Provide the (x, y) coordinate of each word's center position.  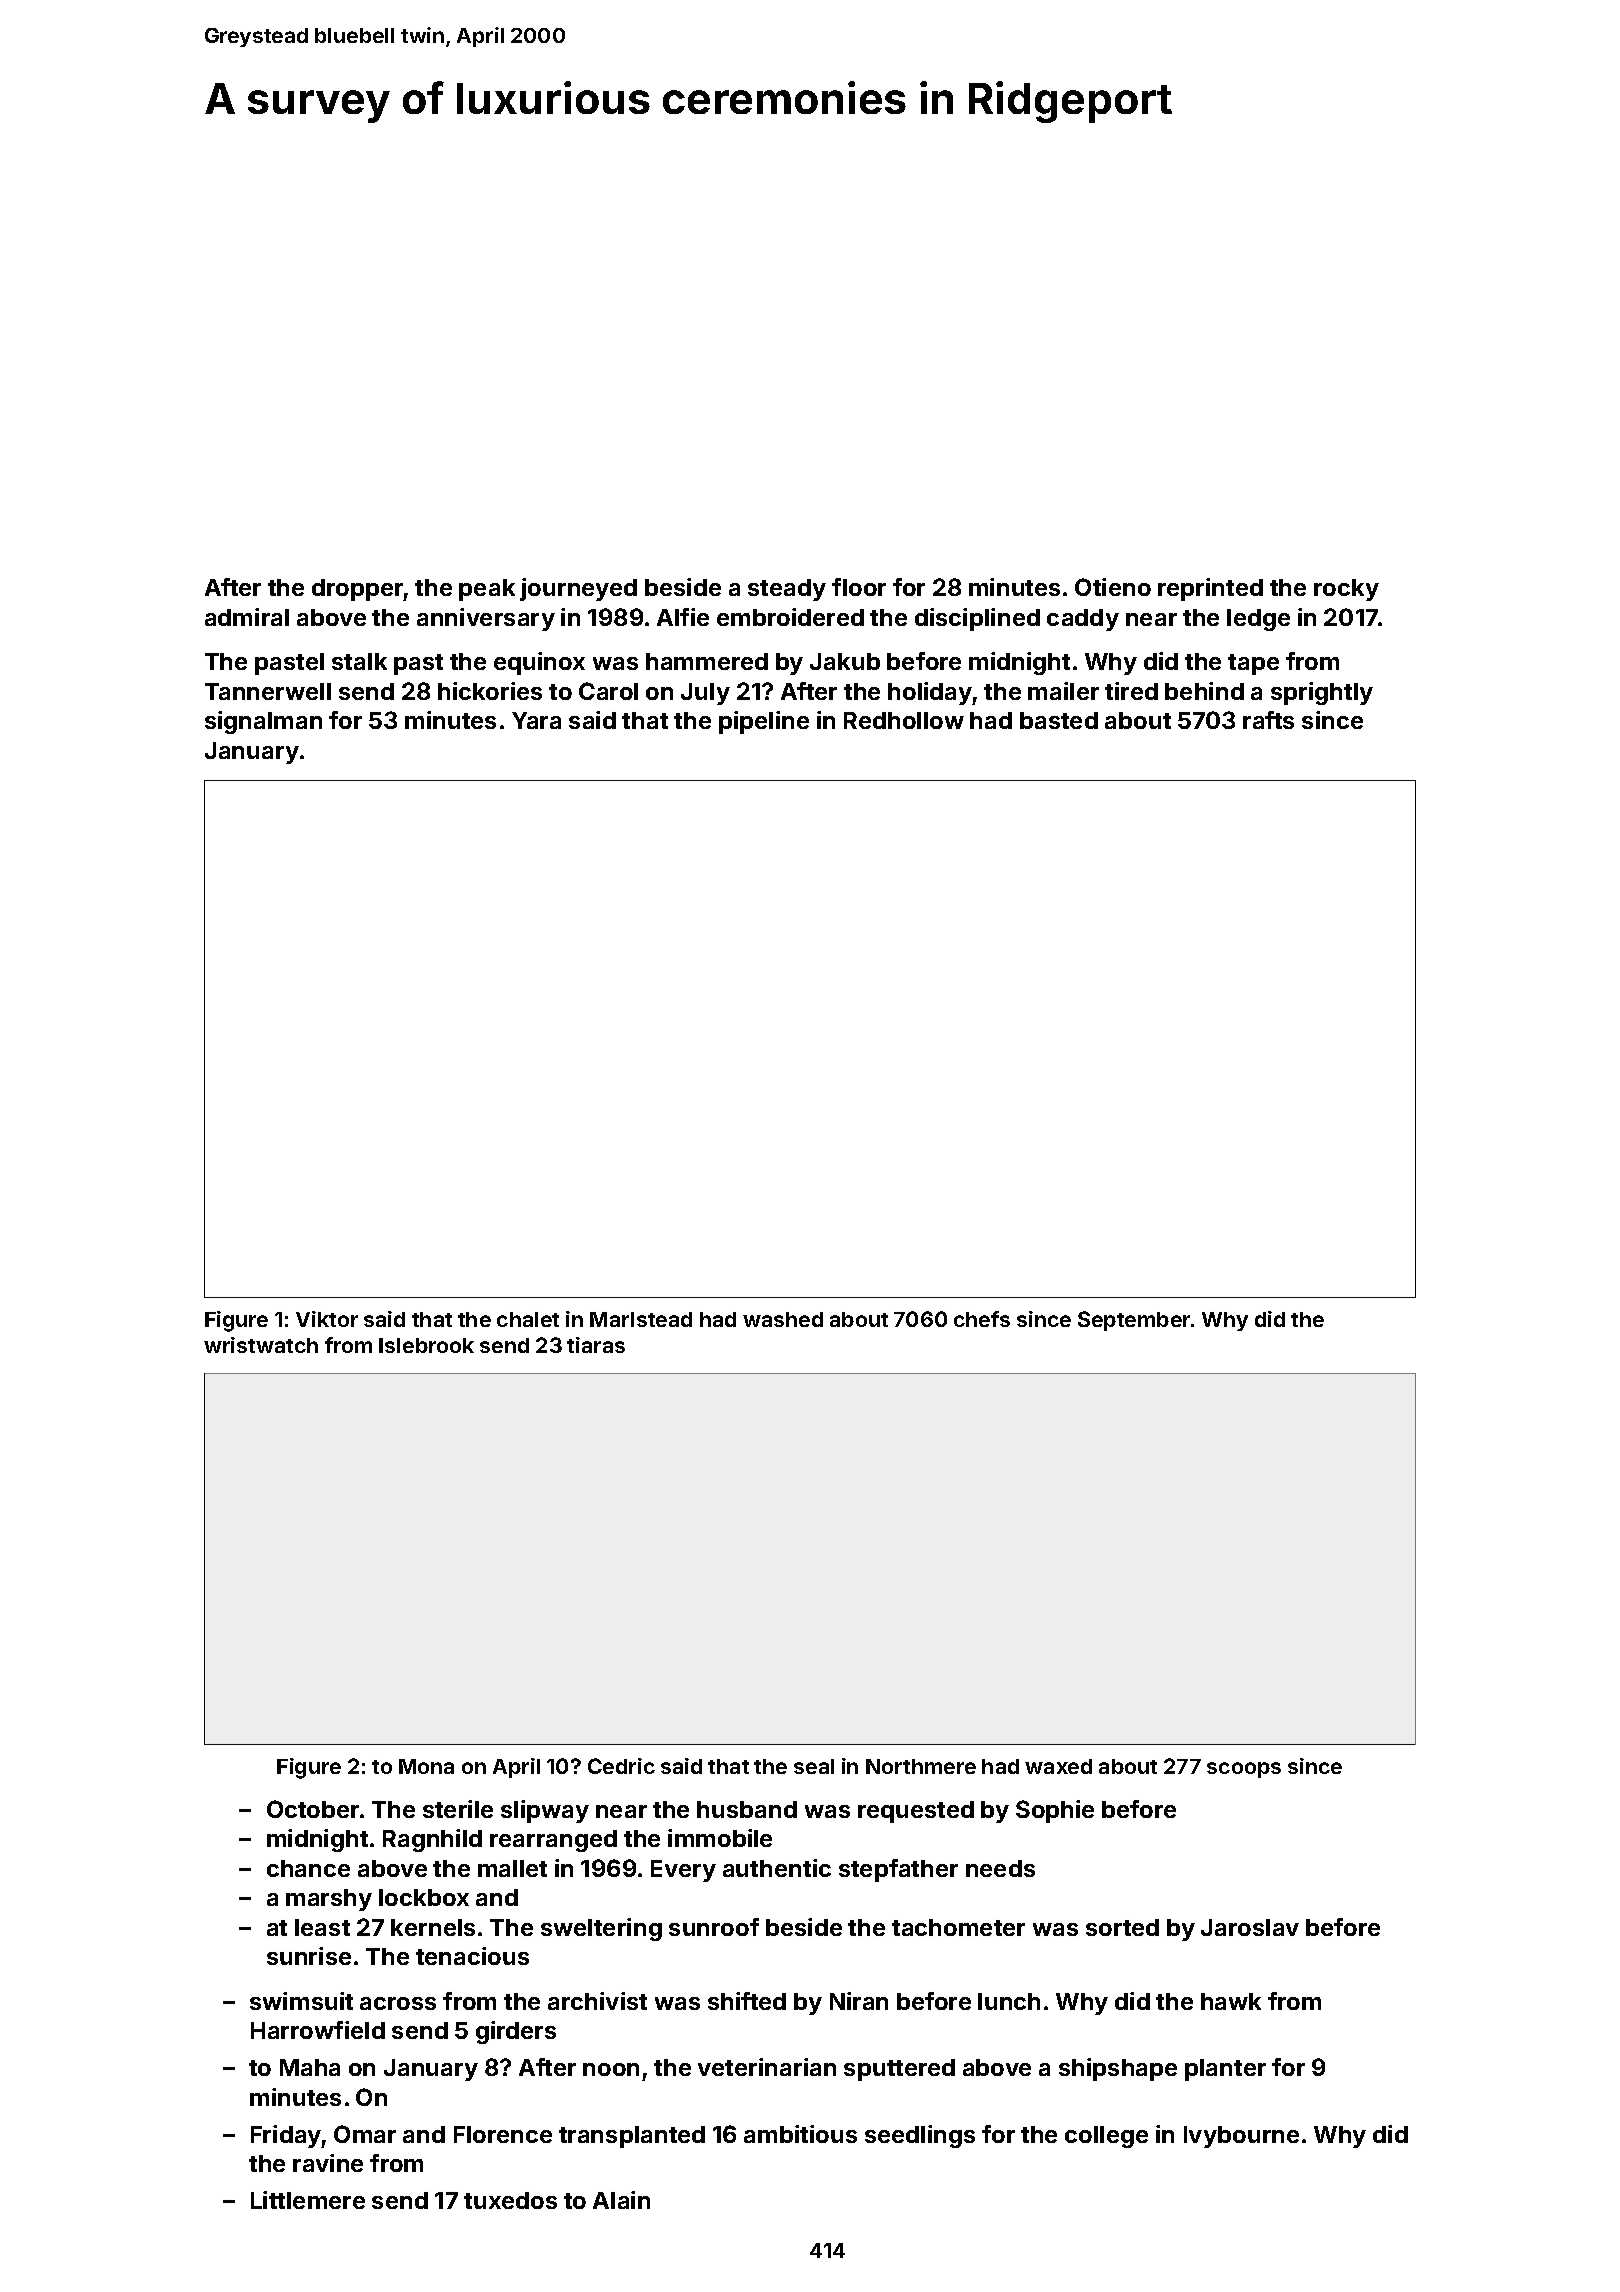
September (1134, 1321)
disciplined (977, 619)
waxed (1058, 1766)
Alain (621, 2200)
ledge (1258, 620)
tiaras (596, 1345)
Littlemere (308, 2200)
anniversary (486, 619)
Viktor (327, 1319)
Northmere (921, 1766)
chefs (982, 1319)
